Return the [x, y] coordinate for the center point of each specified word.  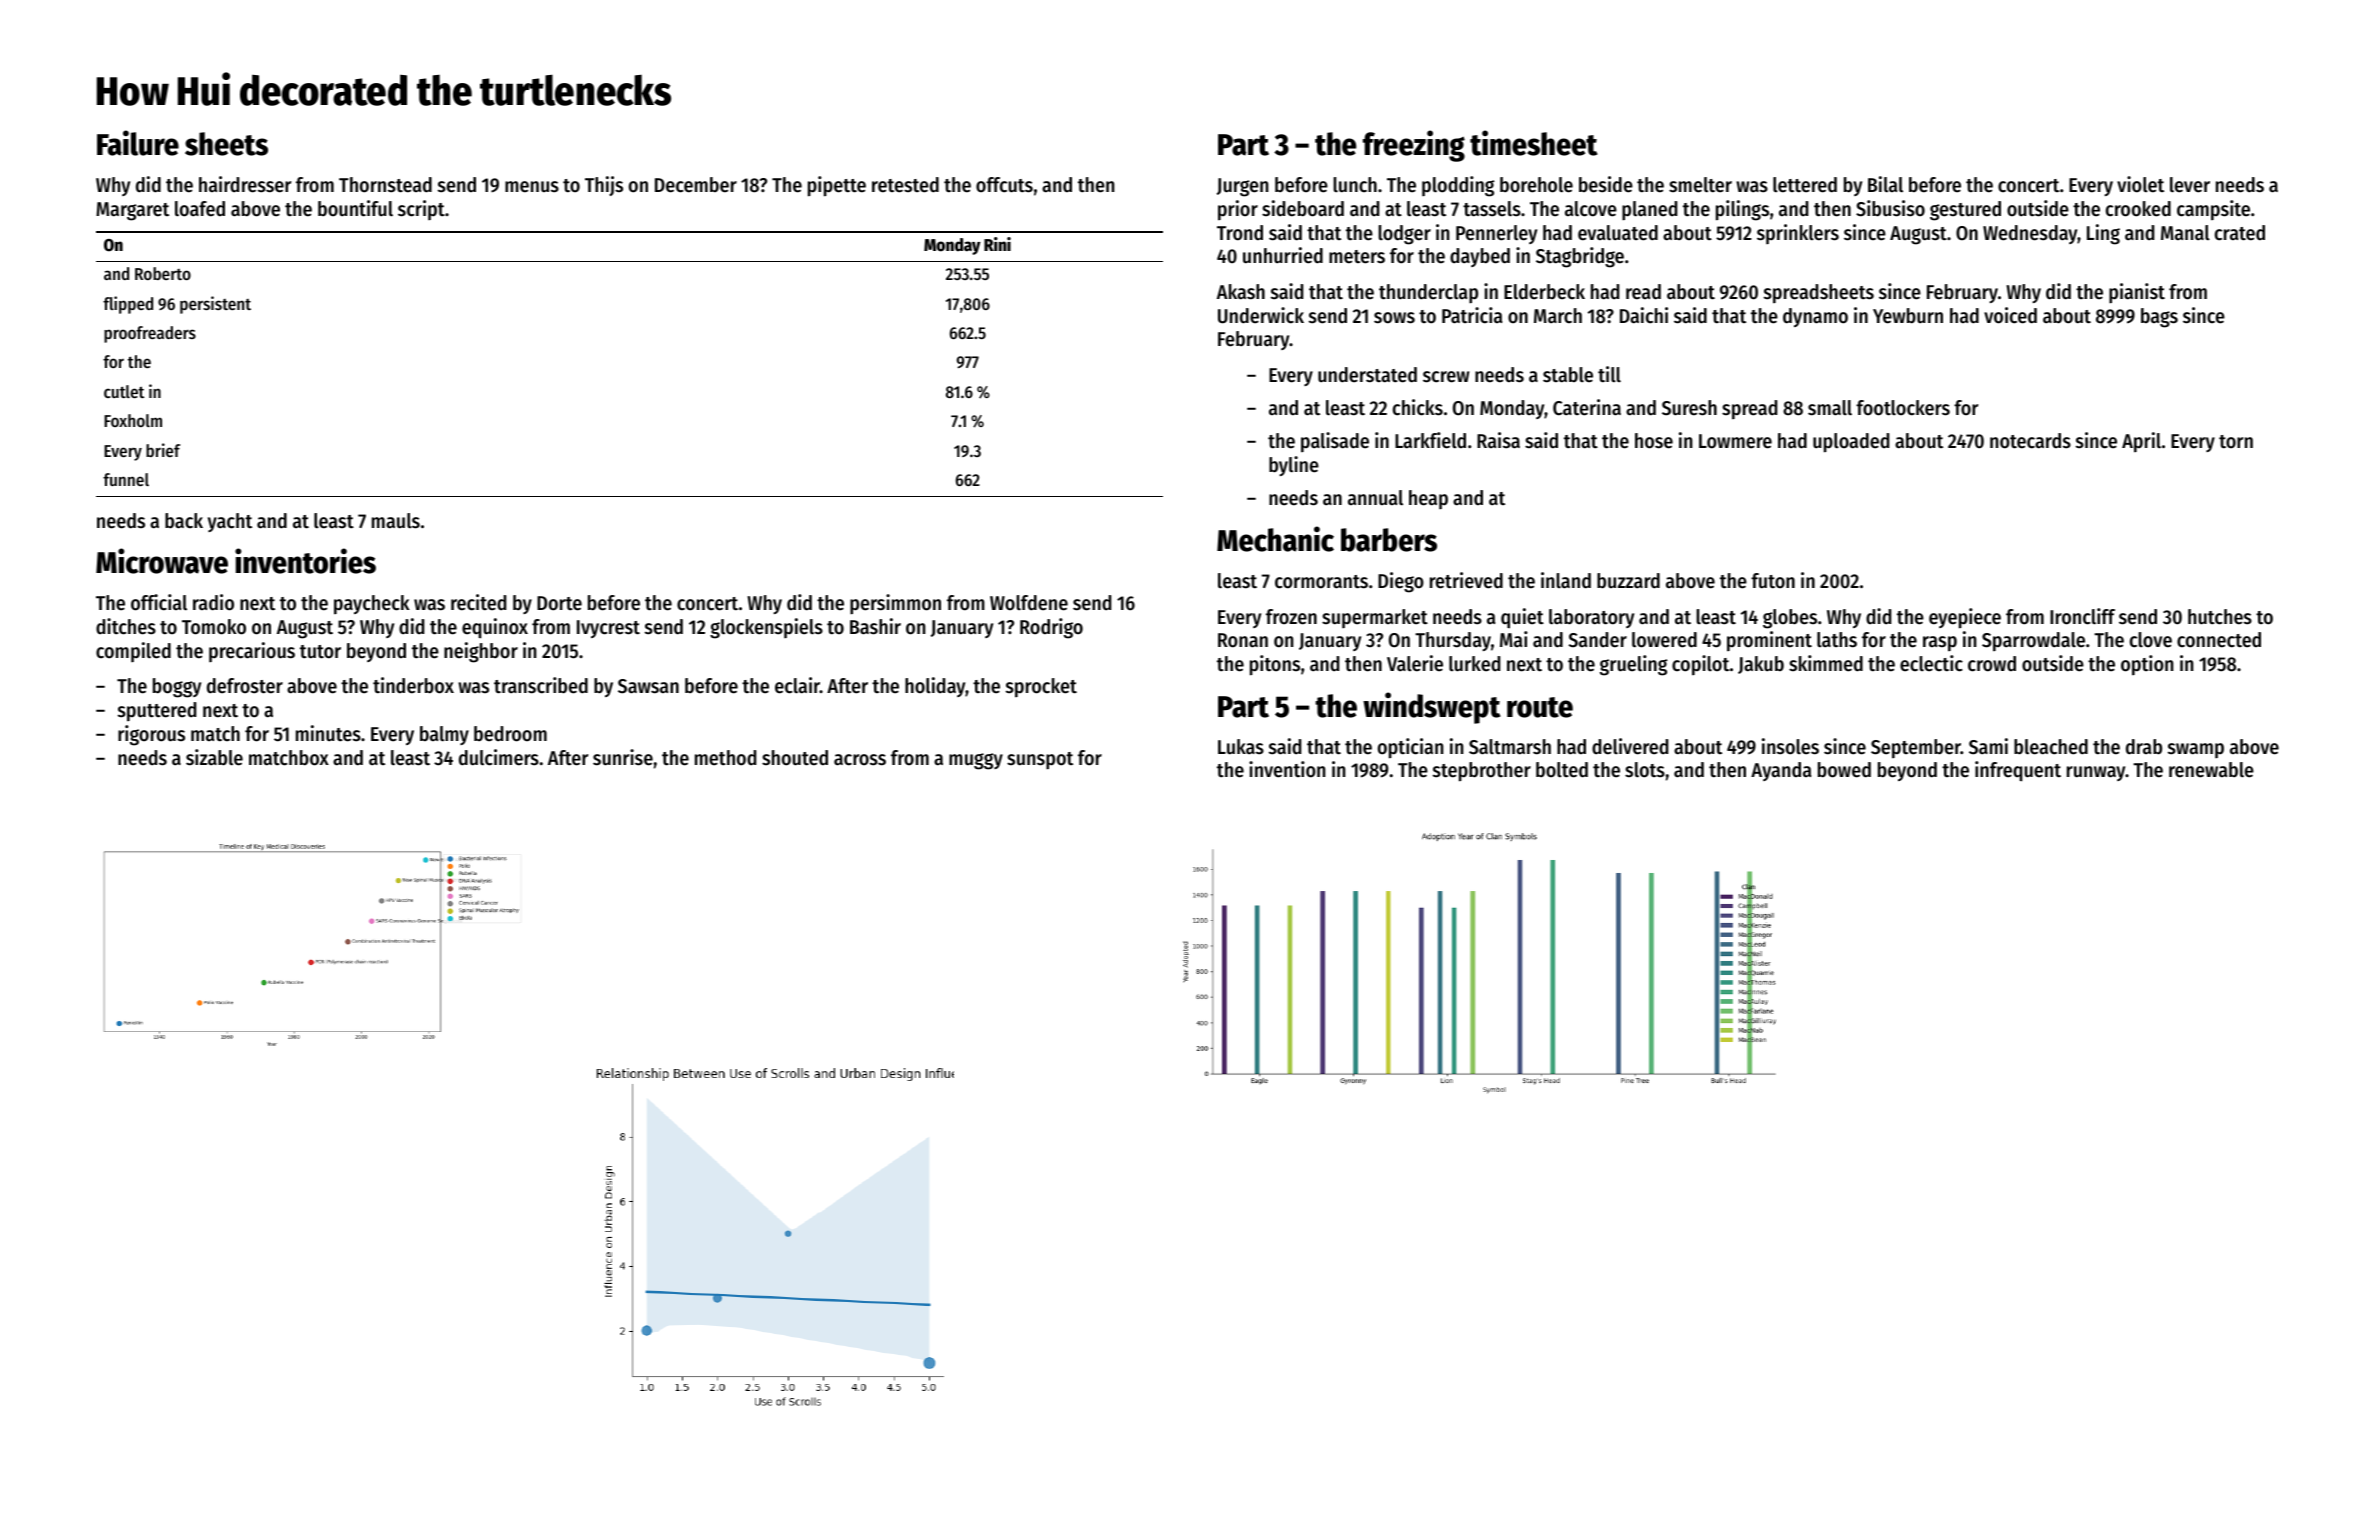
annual [1375, 498]
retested [905, 185]
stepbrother [1482, 772]
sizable [214, 757]
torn [2236, 442]
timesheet [1534, 143]
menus [532, 187]
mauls [396, 521]
